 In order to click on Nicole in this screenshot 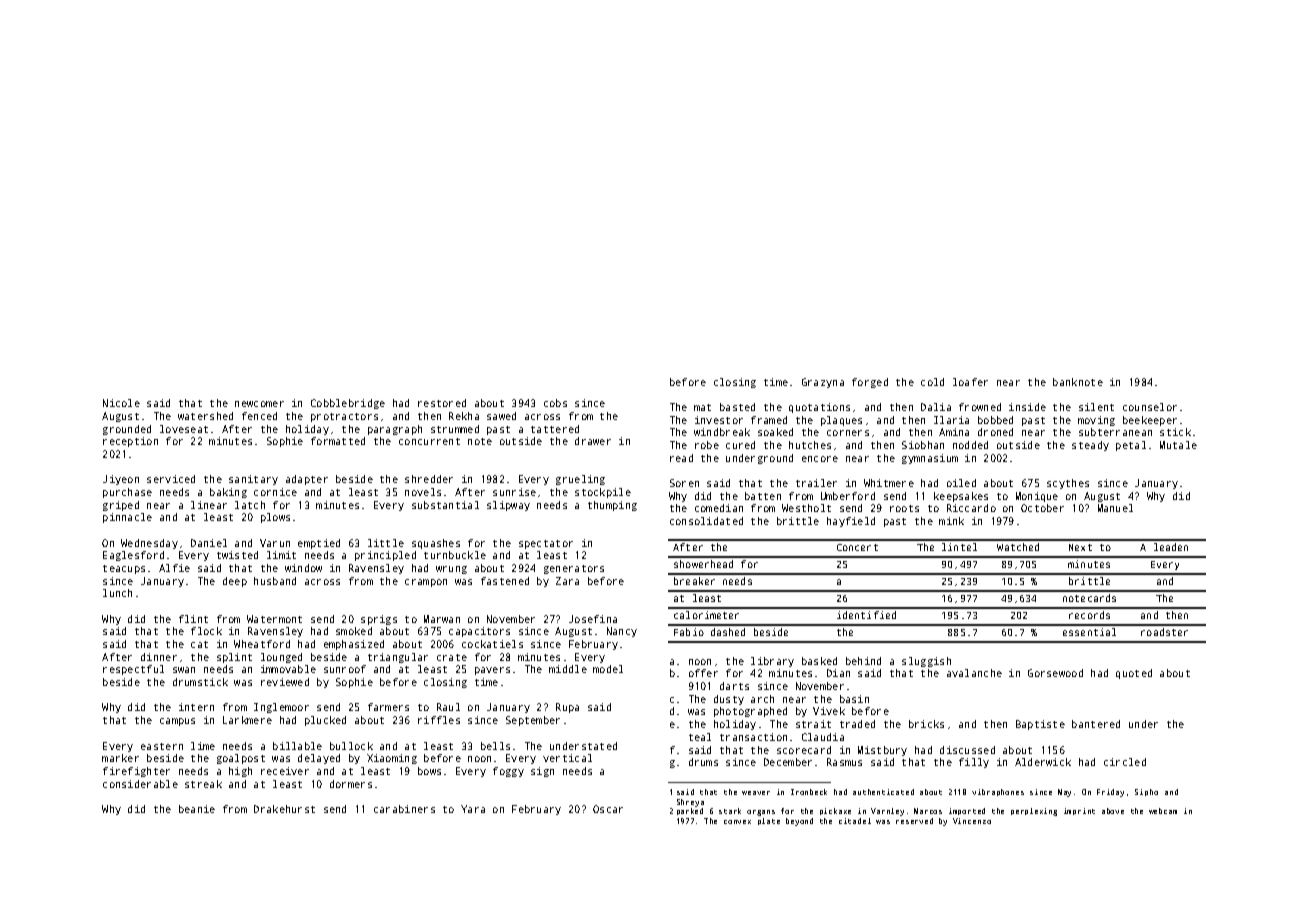, I will do `click(121, 403)`.
